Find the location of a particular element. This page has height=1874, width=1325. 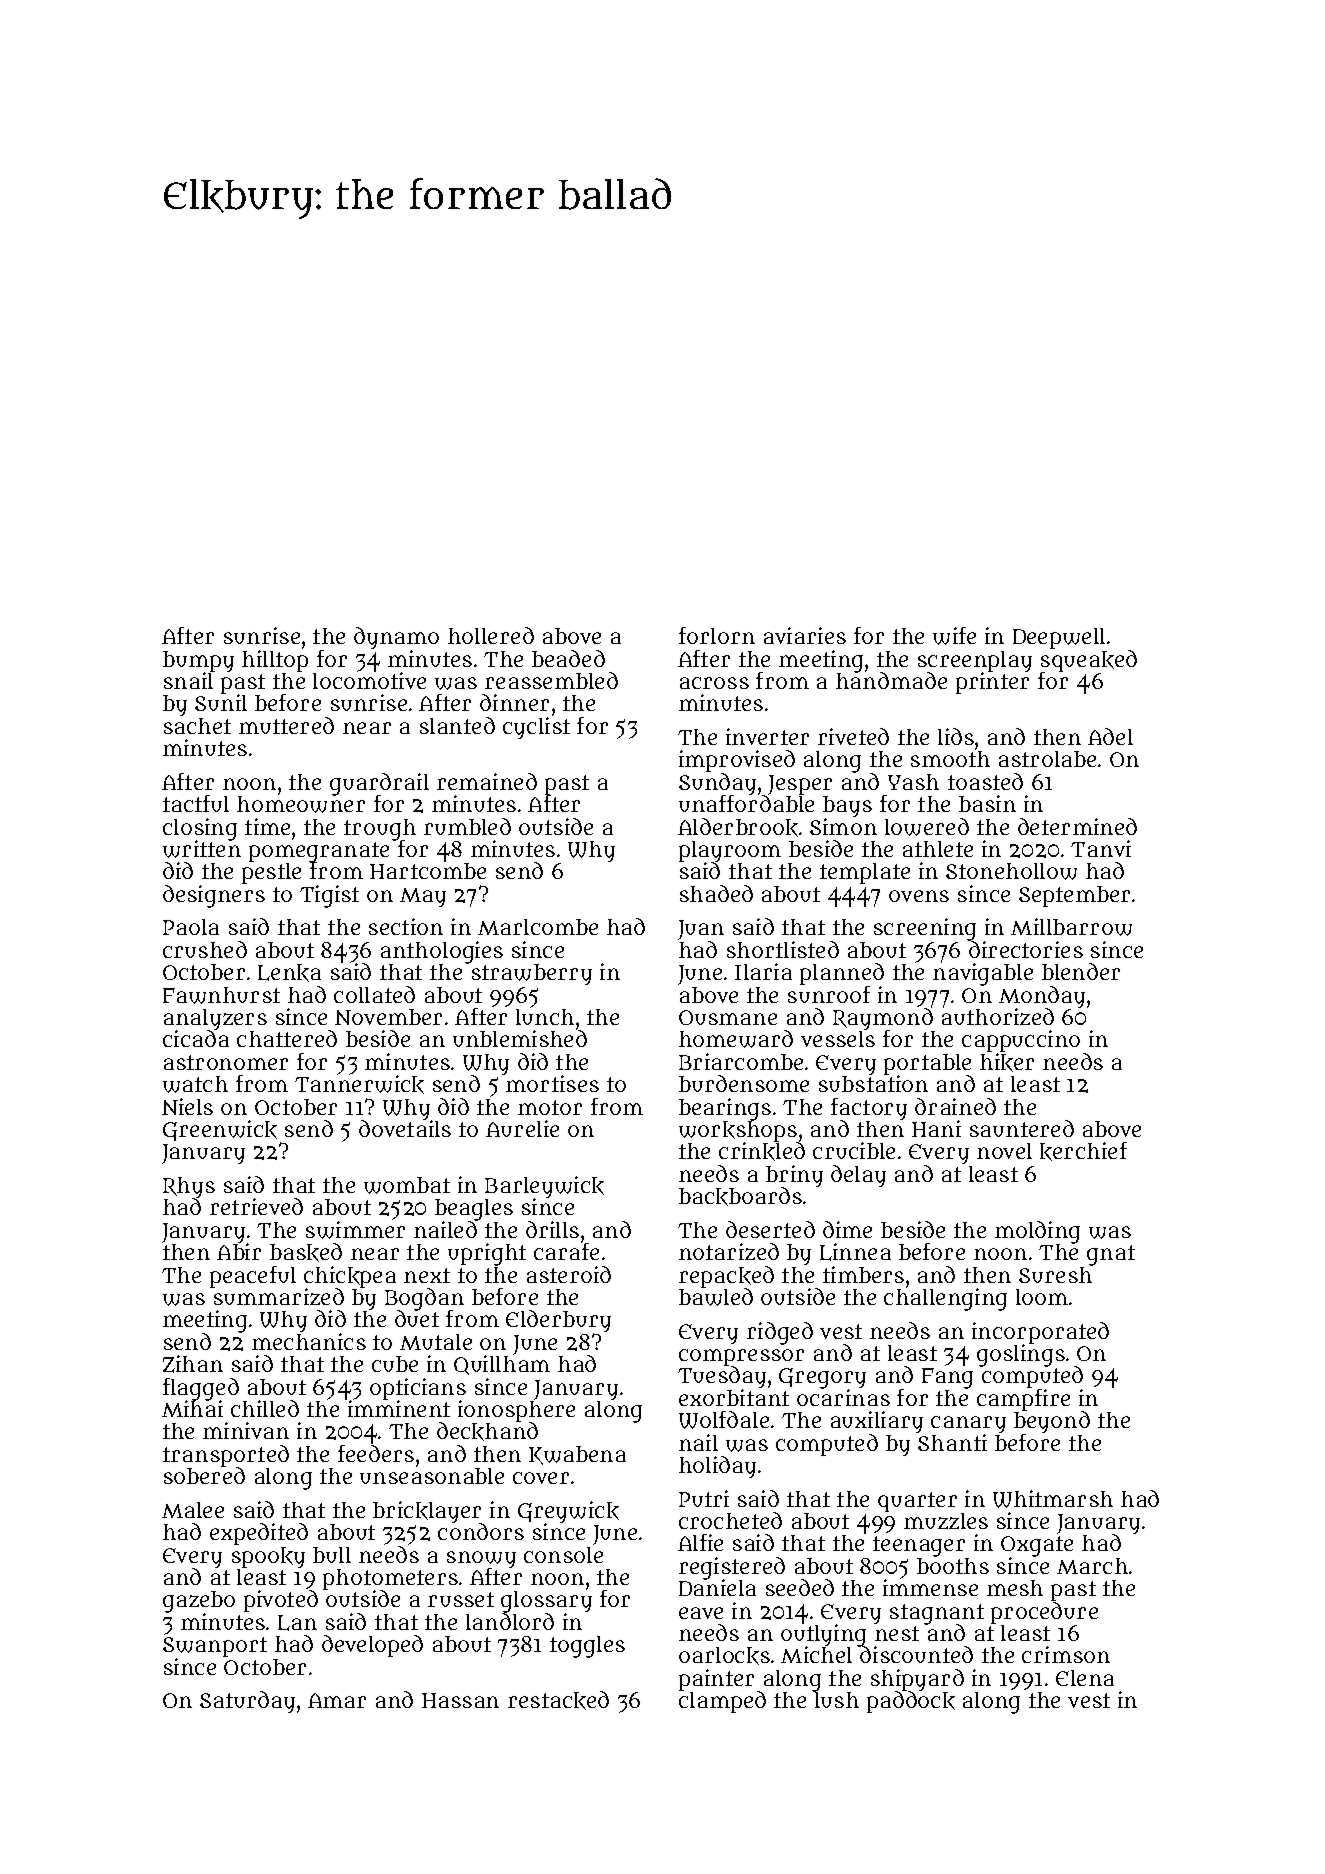

muzzles is located at coordinates (946, 1521).
